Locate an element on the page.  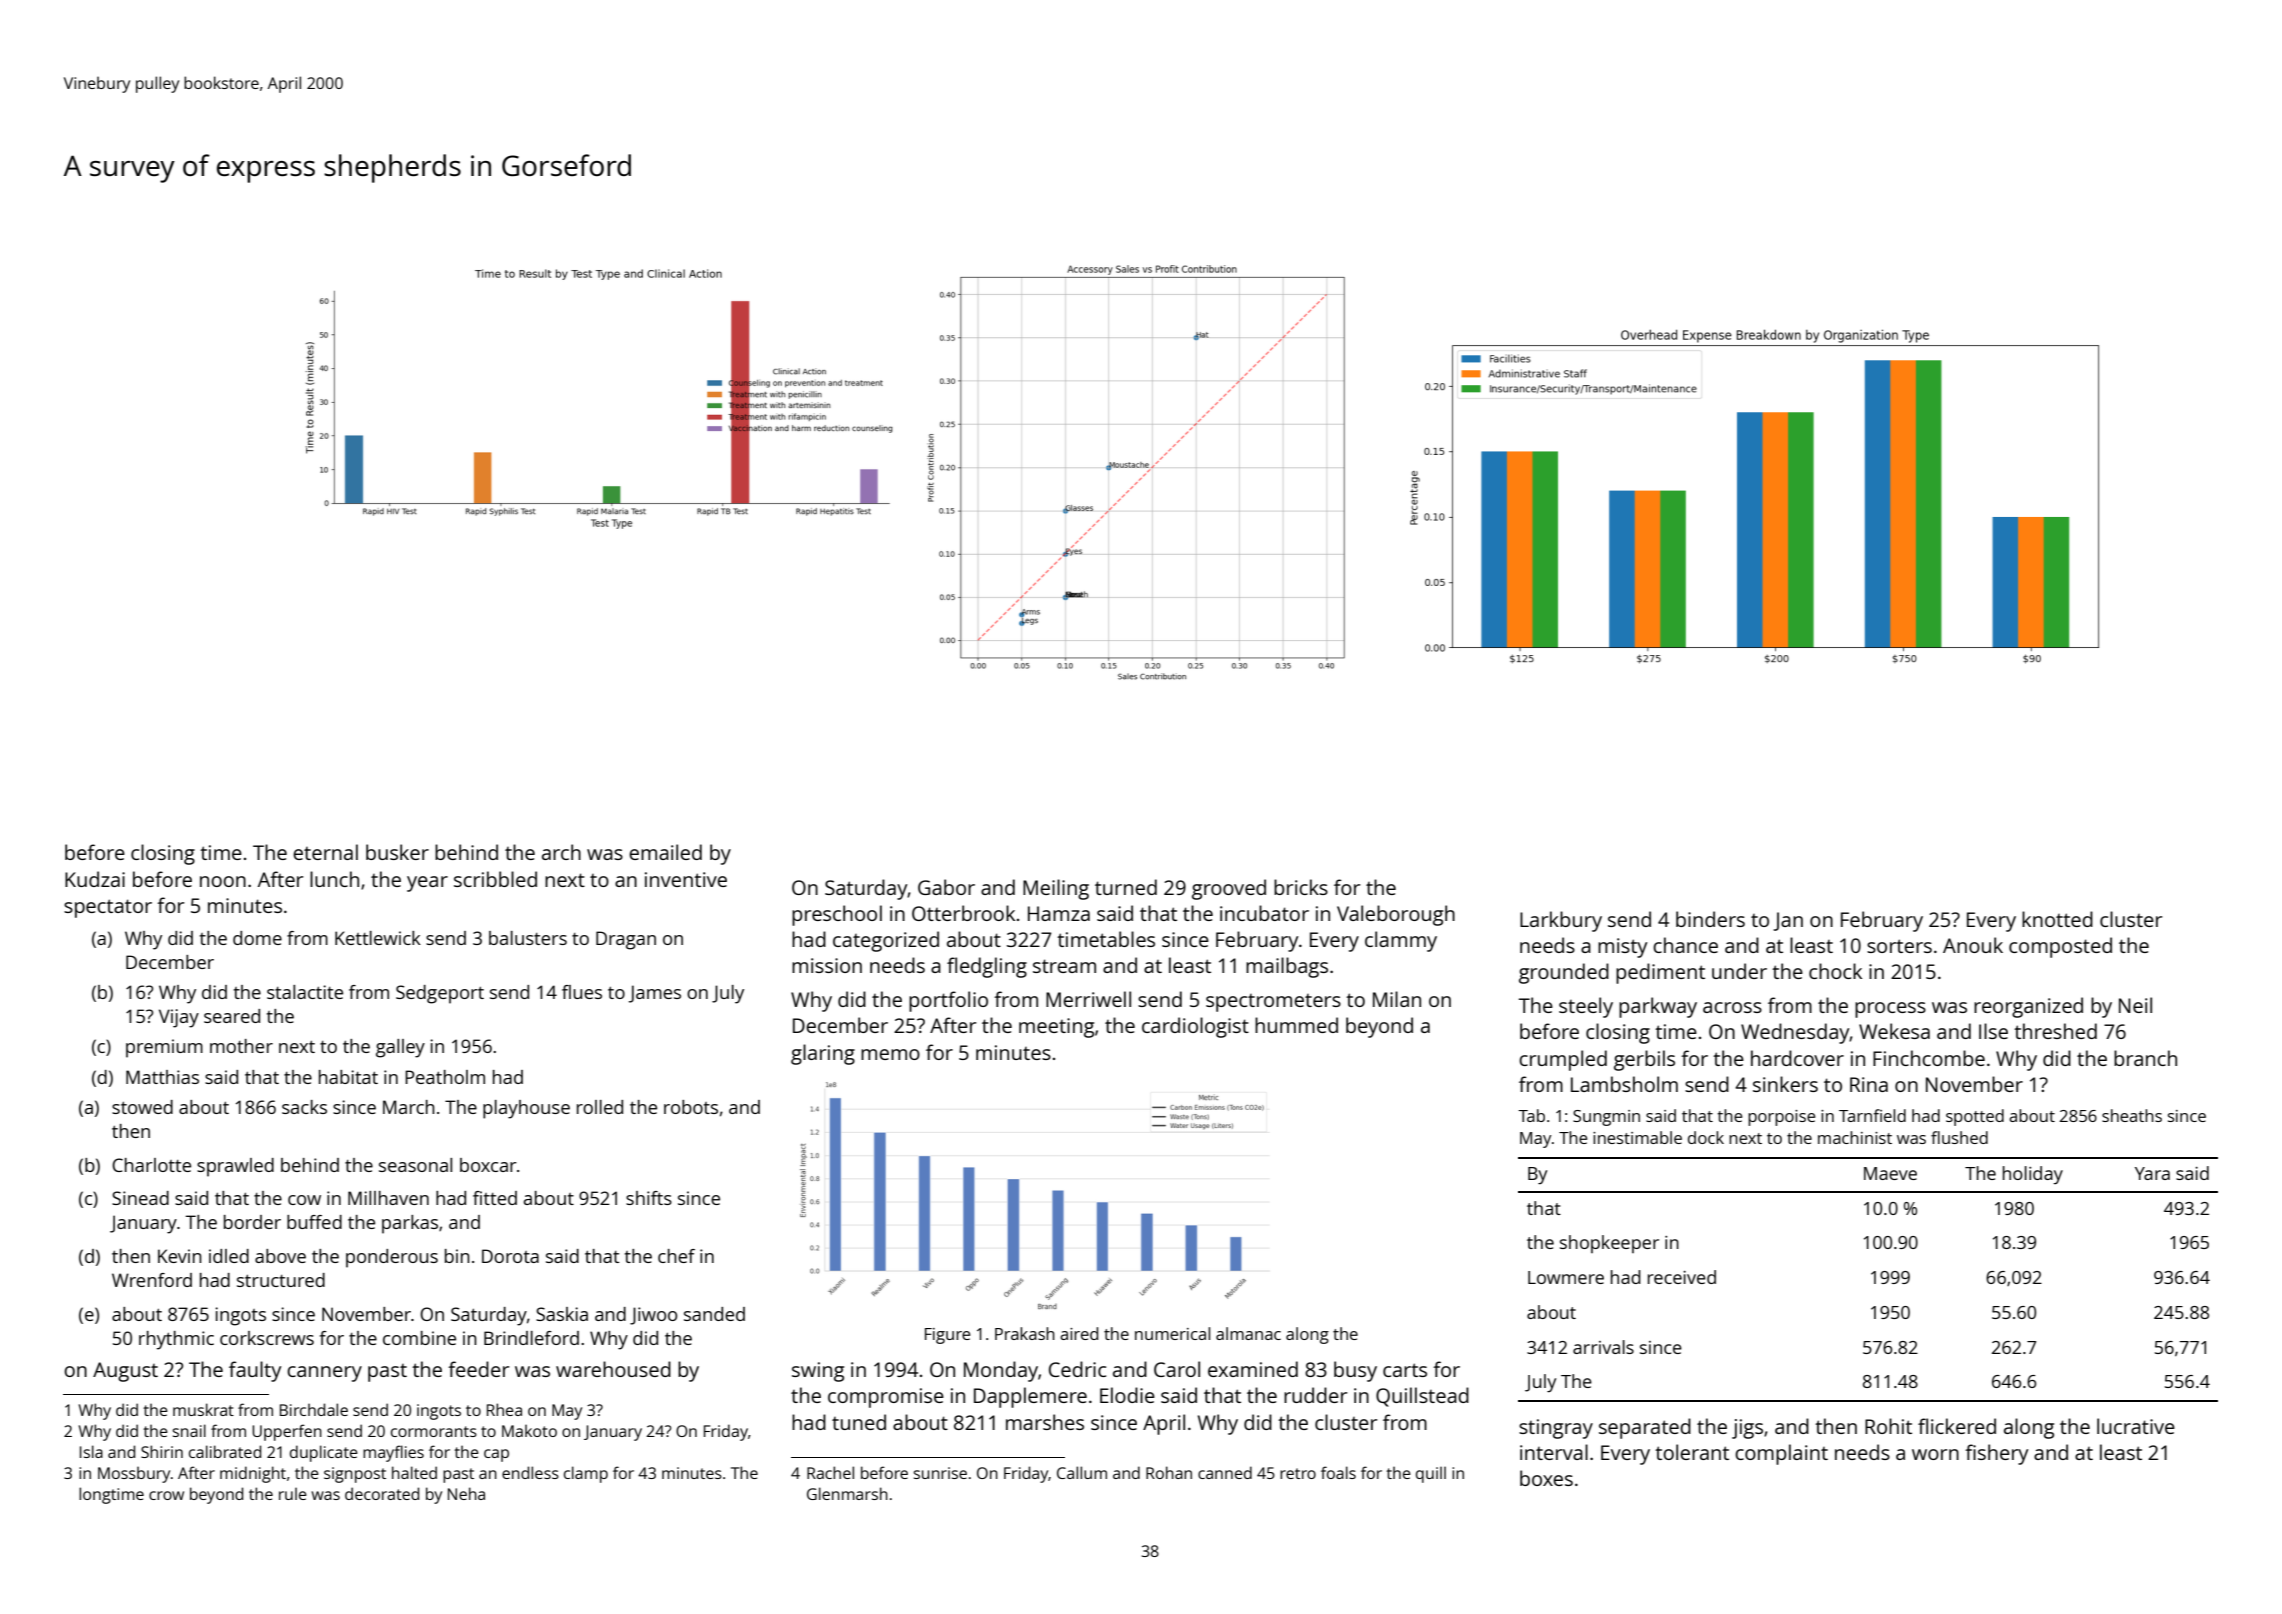
sheaths is located at coordinates (2132, 1115).
